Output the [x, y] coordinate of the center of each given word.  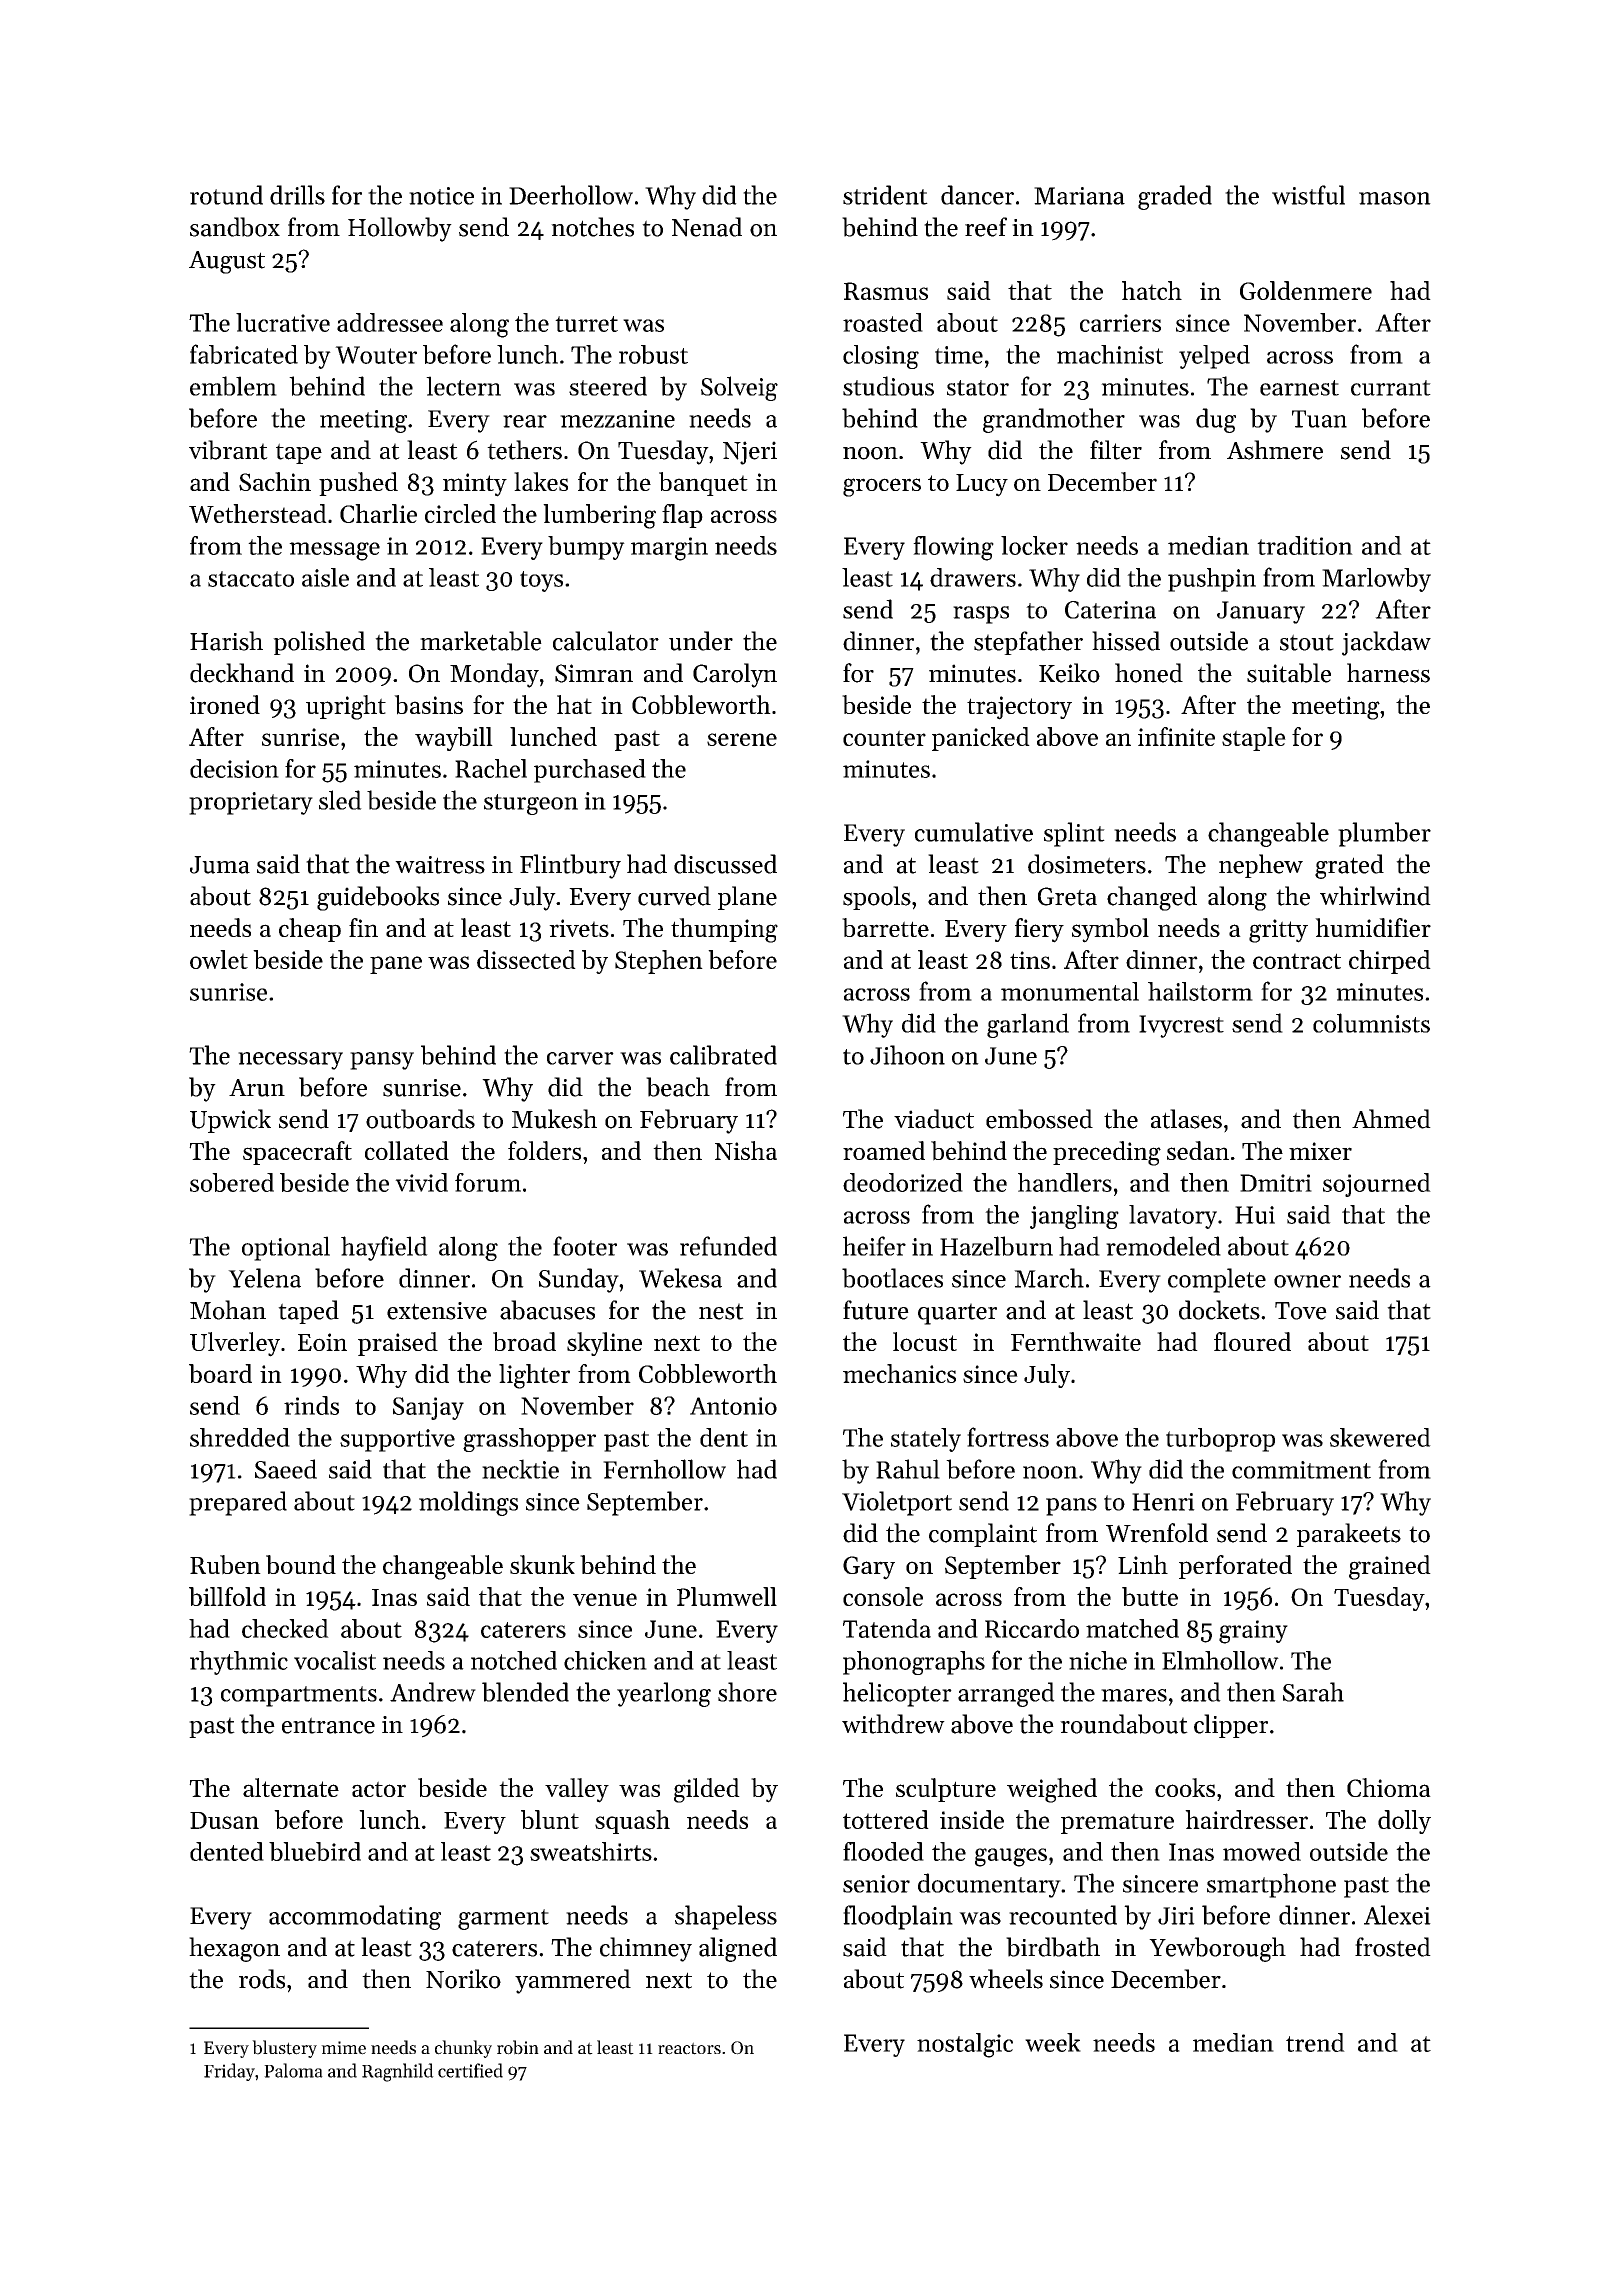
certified [470, 2070]
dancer [977, 195]
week [1053, 2042]
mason [1395, 198]
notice [441, 196]
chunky [463, 2049]
